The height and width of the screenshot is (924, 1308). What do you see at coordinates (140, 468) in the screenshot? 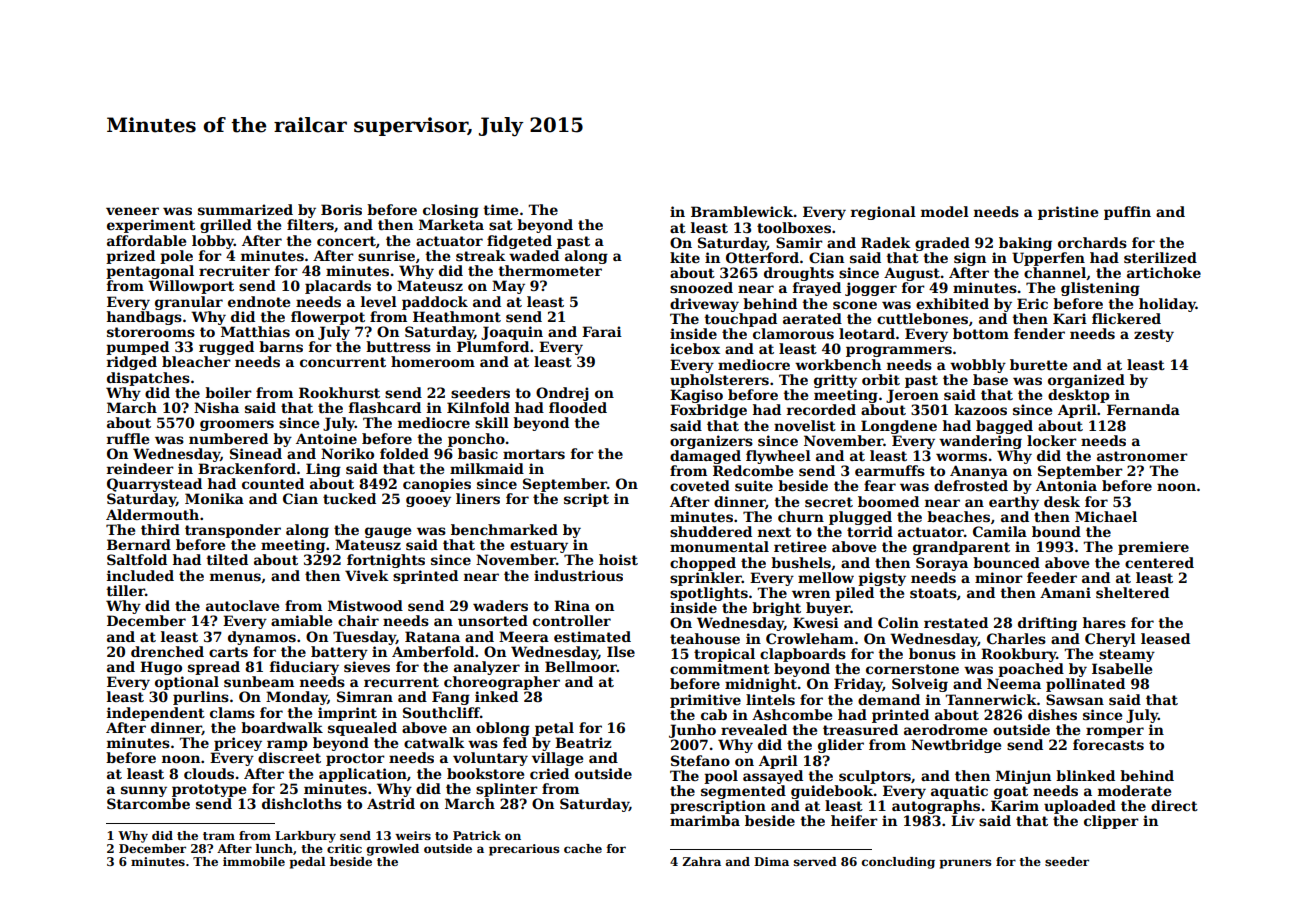
I see `reindeer` at bounding box center [140, 468].
